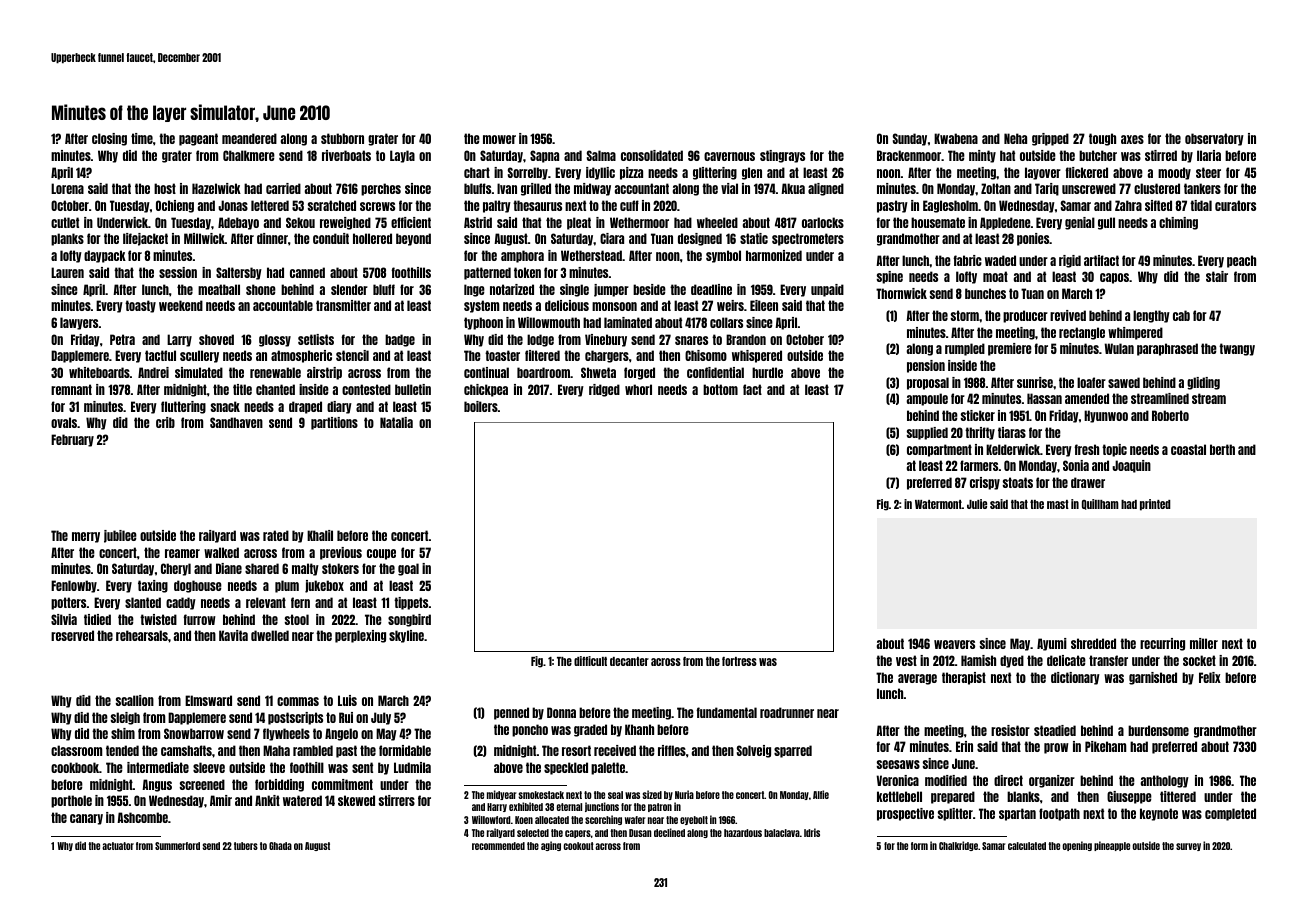 Image resolution: width=1308 pixels, height=924 pixels. Describe the element at coordinates (1202, 188) in the image. I see `tankers` at that location.
